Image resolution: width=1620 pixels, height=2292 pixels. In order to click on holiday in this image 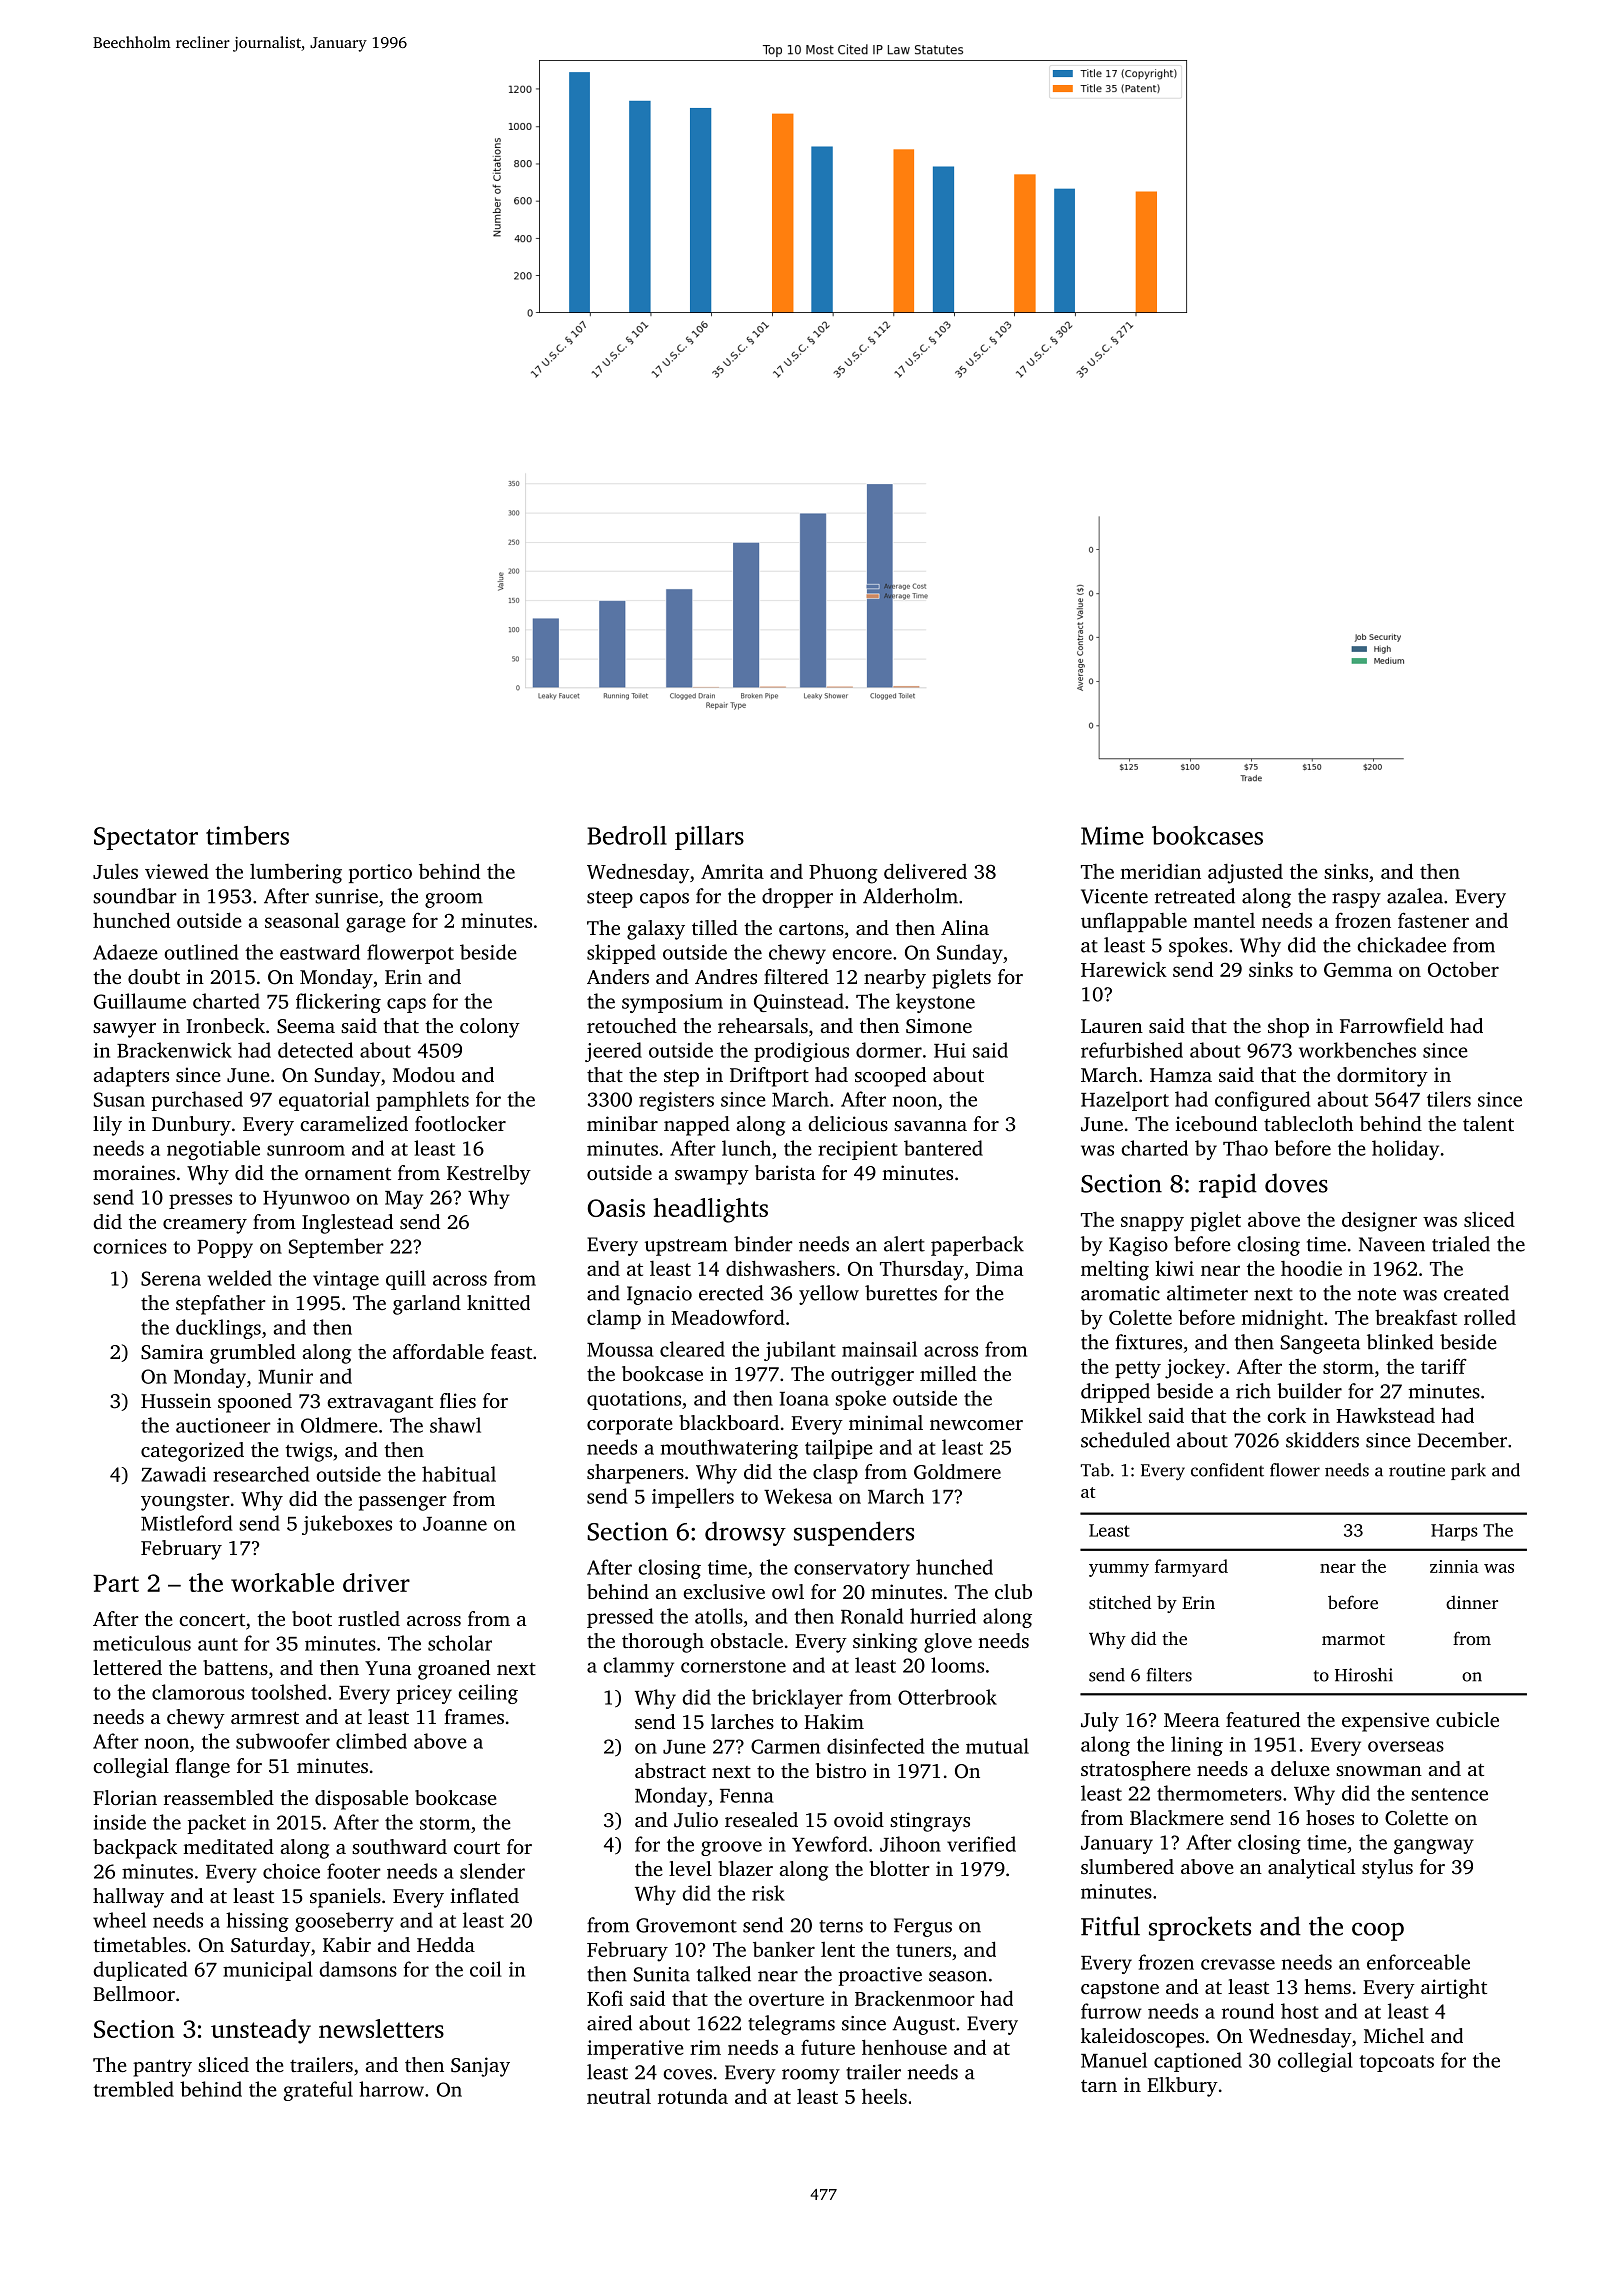, I will do `click(1405, 1150)`.
